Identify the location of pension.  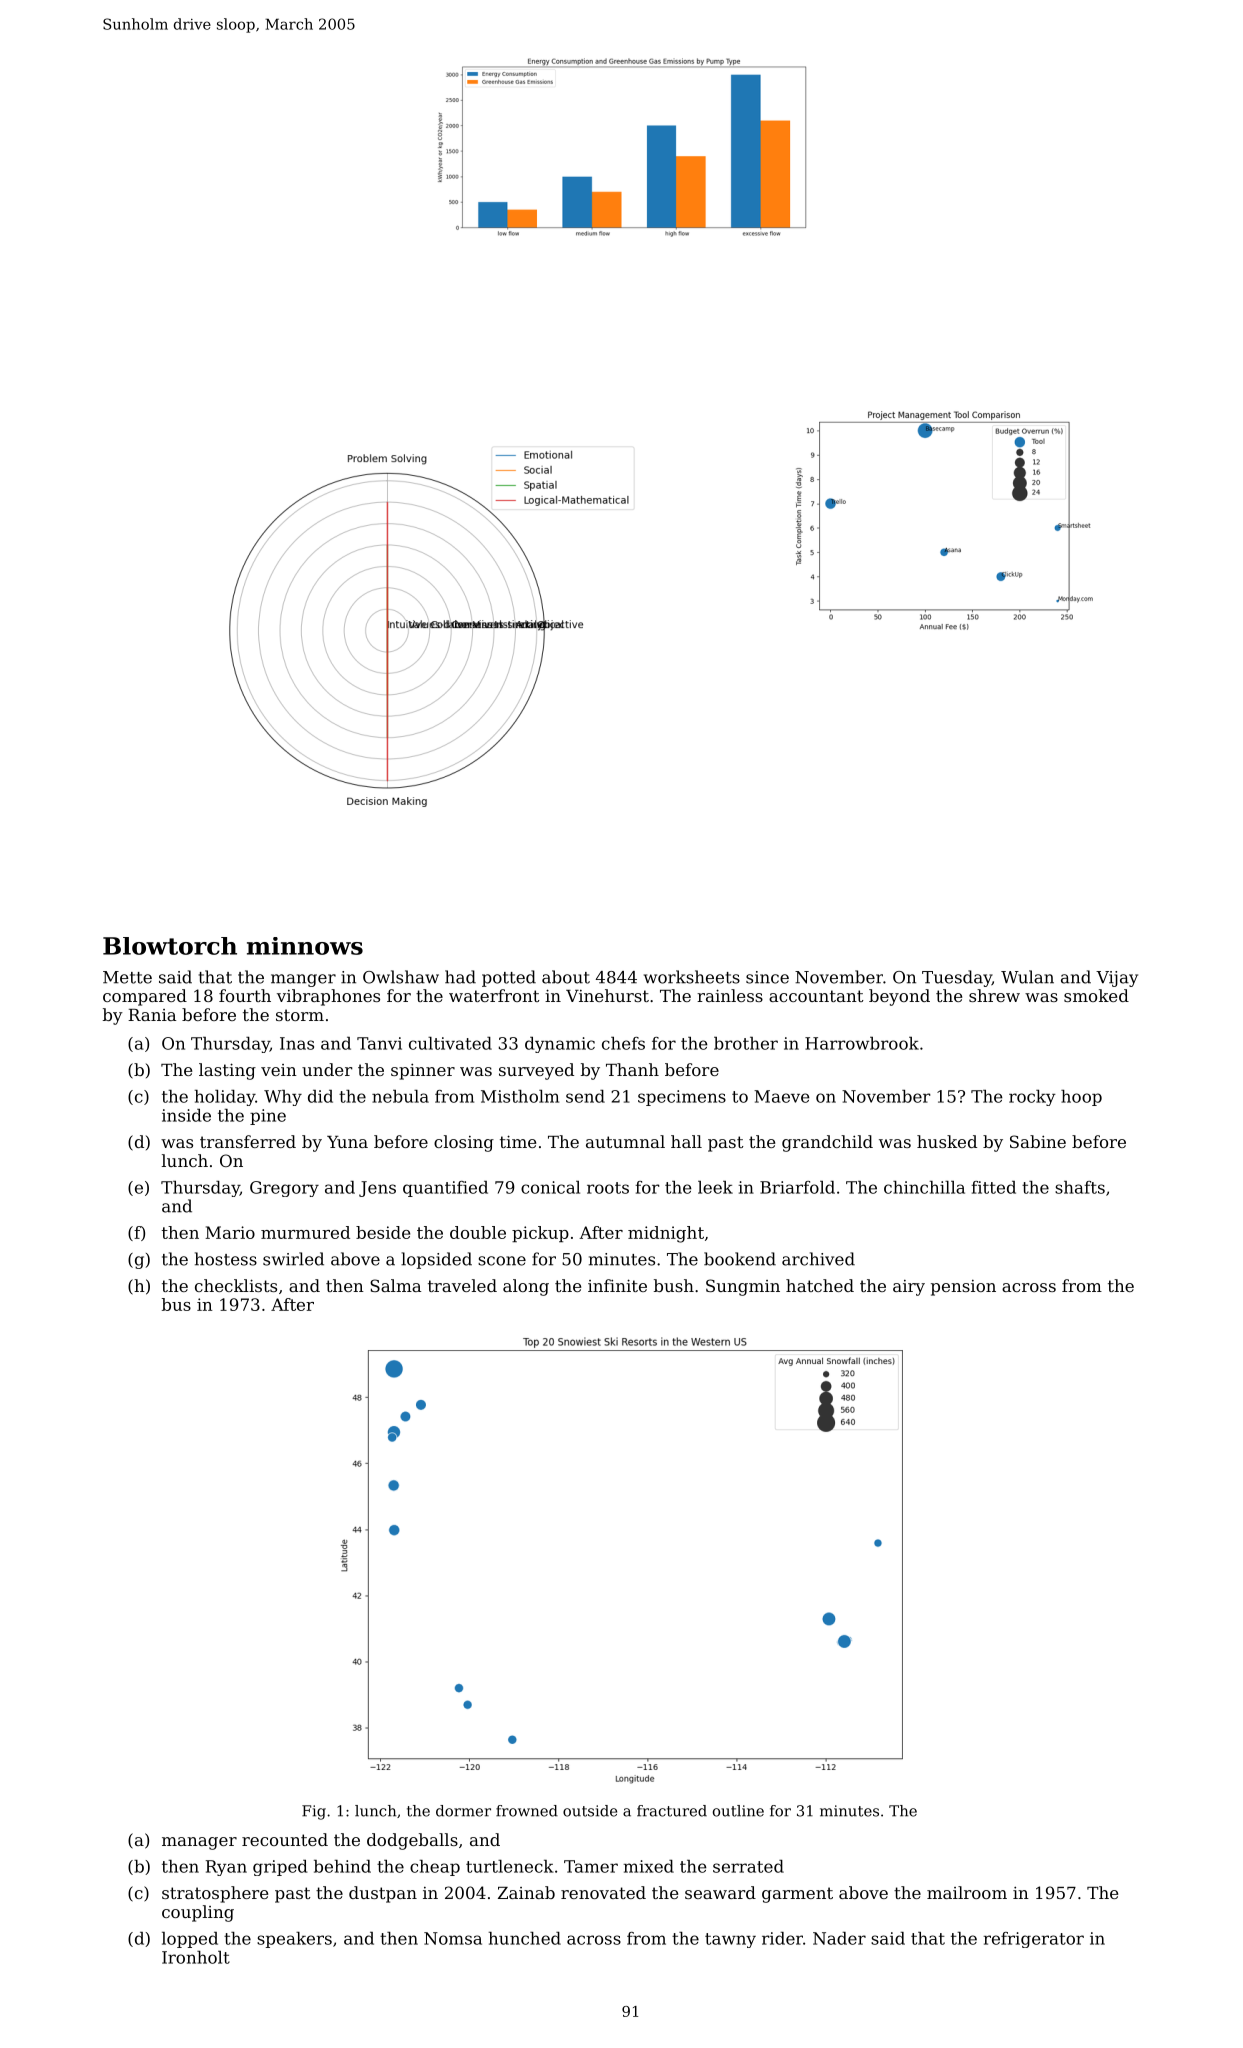
(963, 1288).
